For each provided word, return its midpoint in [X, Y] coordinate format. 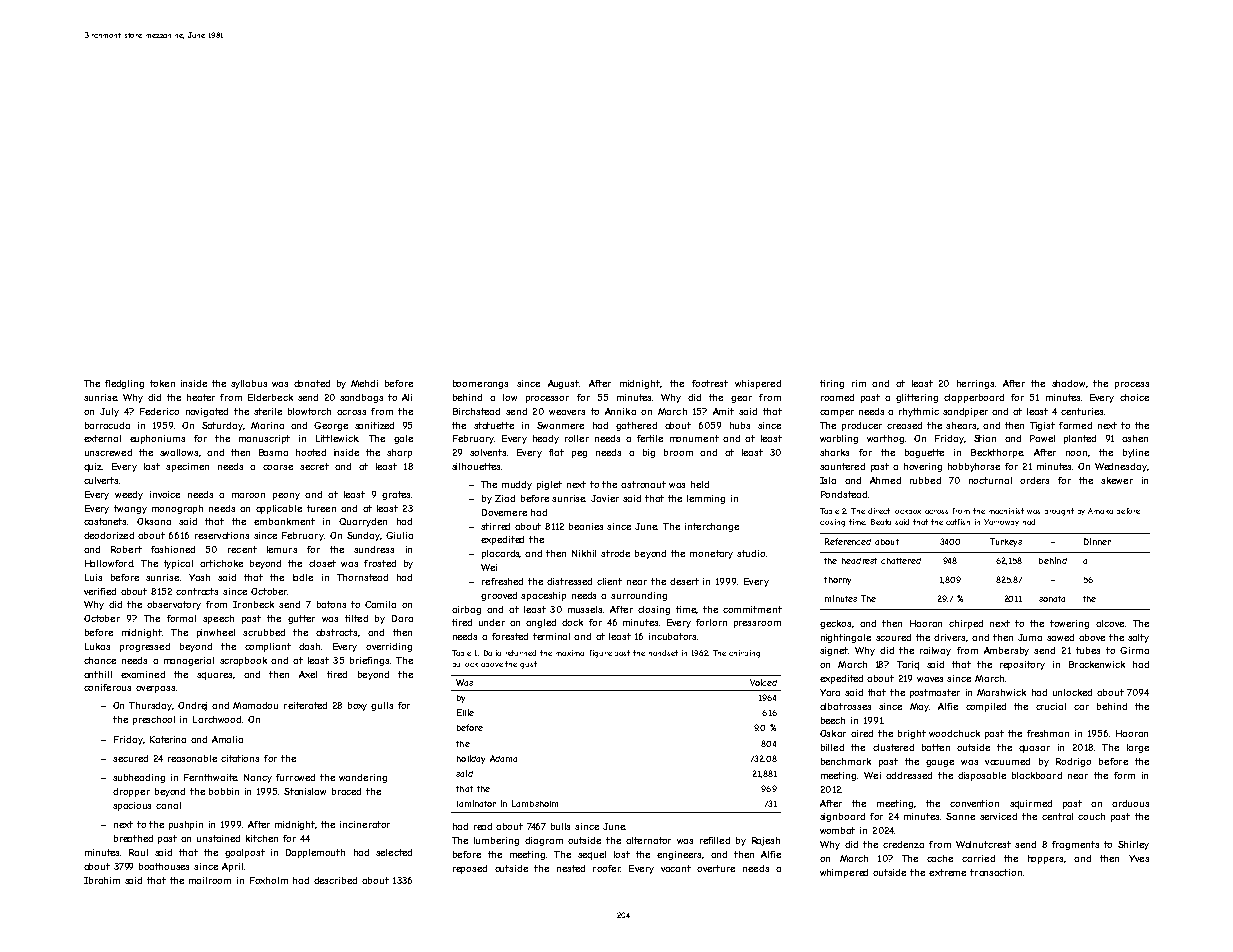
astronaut [643, 484]
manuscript [264, 439]
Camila [380, 604]
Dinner [1097, 541]
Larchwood [217, 719]
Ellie [465, 712]
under [492, 622]
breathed [133, 838]
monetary [711, 554]
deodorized [109, 535]
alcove [1110, 623]
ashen [1135, 438]
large [1138, 748]
